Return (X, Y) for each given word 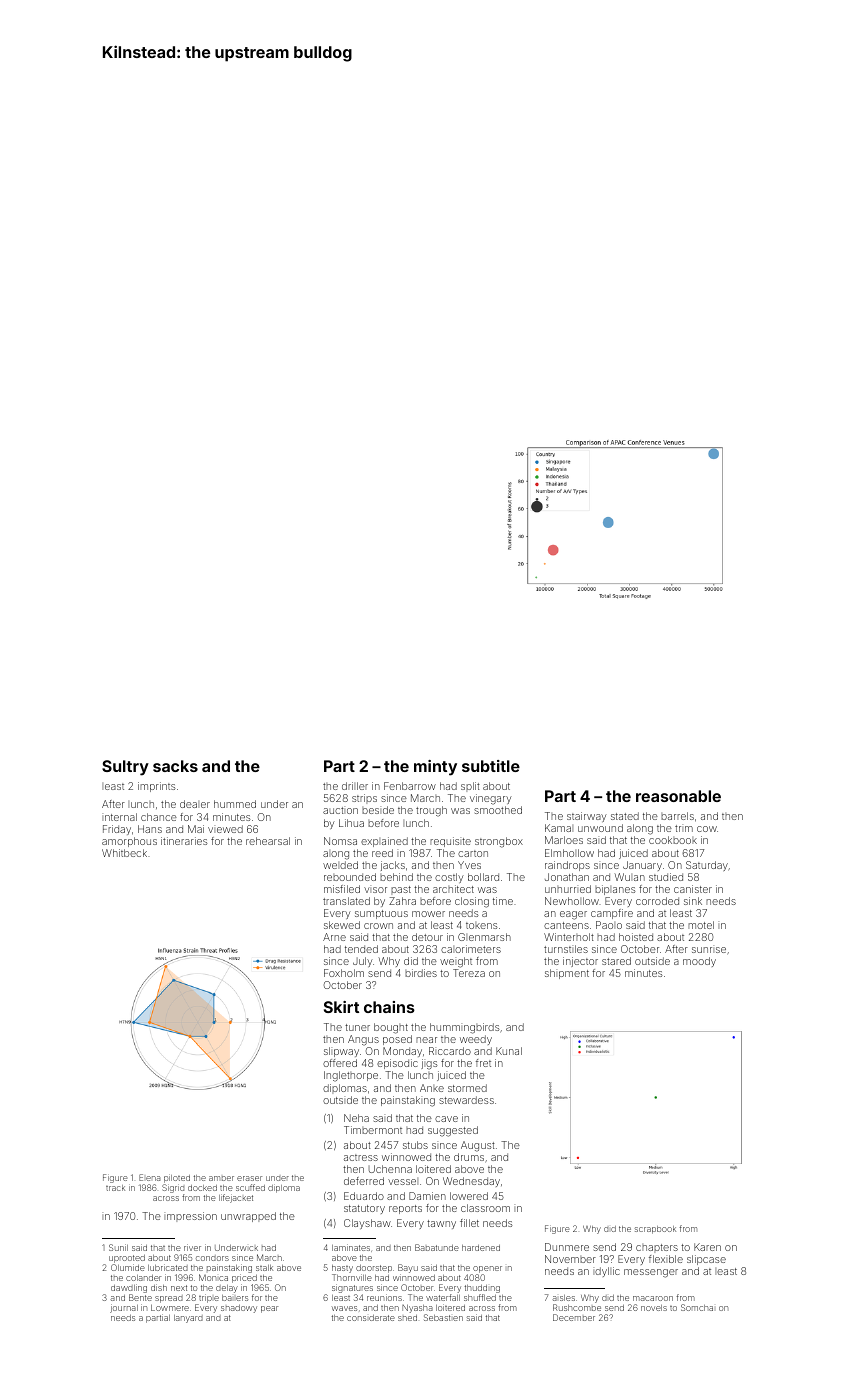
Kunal (509, 1051)
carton (473, 853)
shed (407, 1318)
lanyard (188, 1319)
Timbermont (373, 1130)
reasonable (678, 796)
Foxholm (344, 973)
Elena (150, 1177)
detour (427, 937)
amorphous (129, 842)
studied (666, 877)
